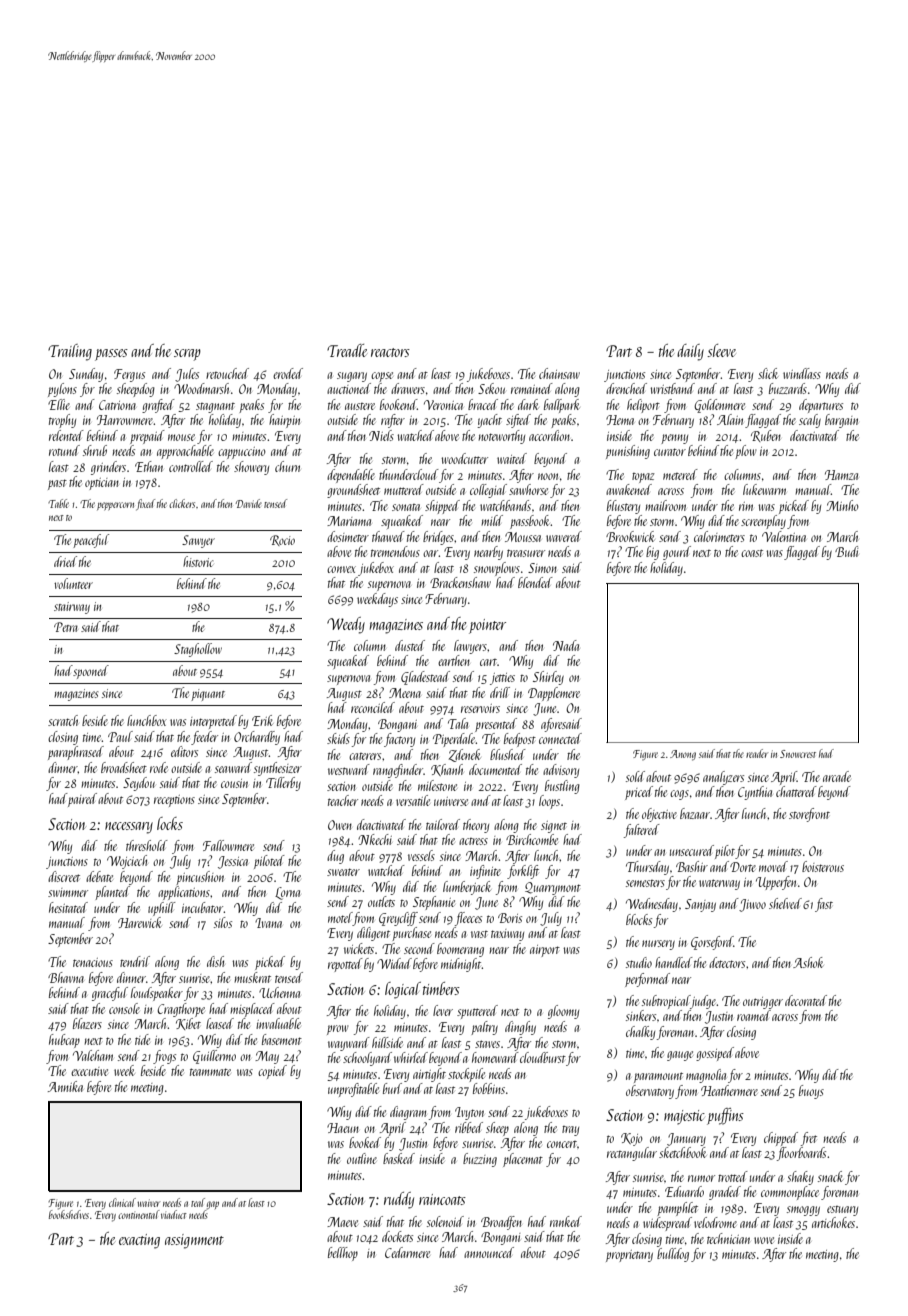 This page has height=1316, width=908. Describe the element at coordinates (124, 1008) in the page. I see `console` at that location.
